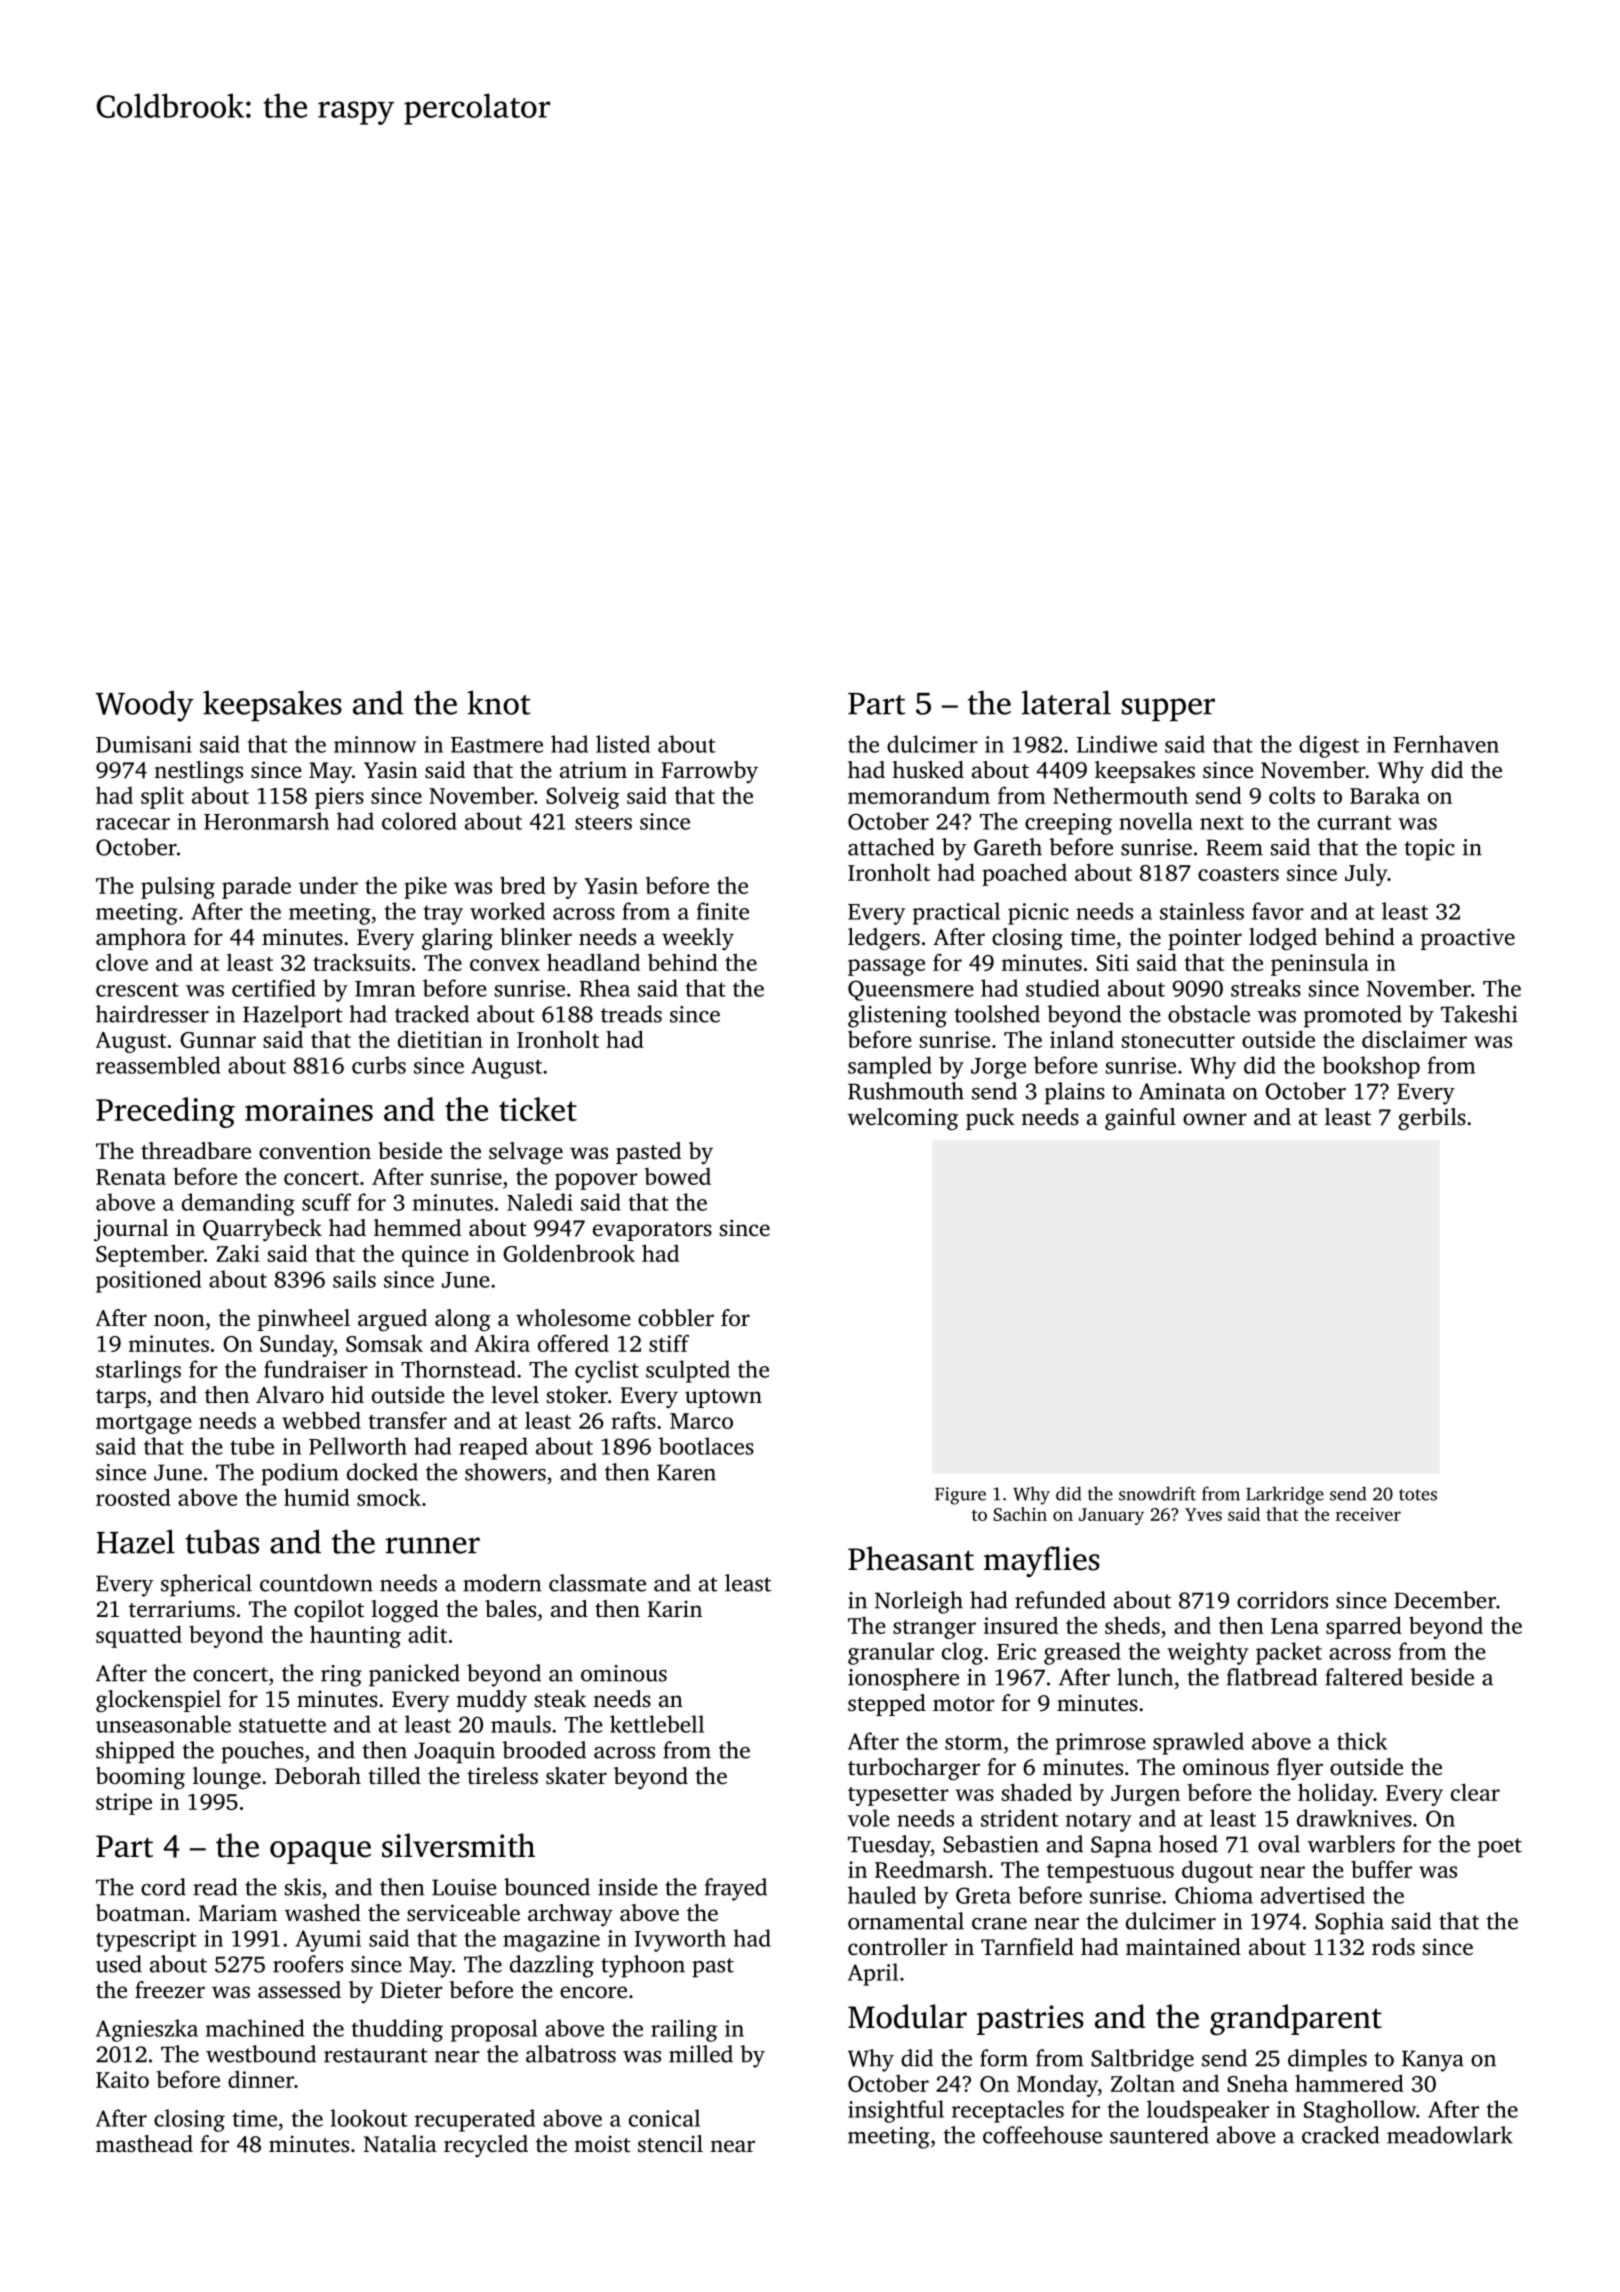  Describe the element at coordinates (1111, 1516) in the screenshot. I see `January` at that location.
